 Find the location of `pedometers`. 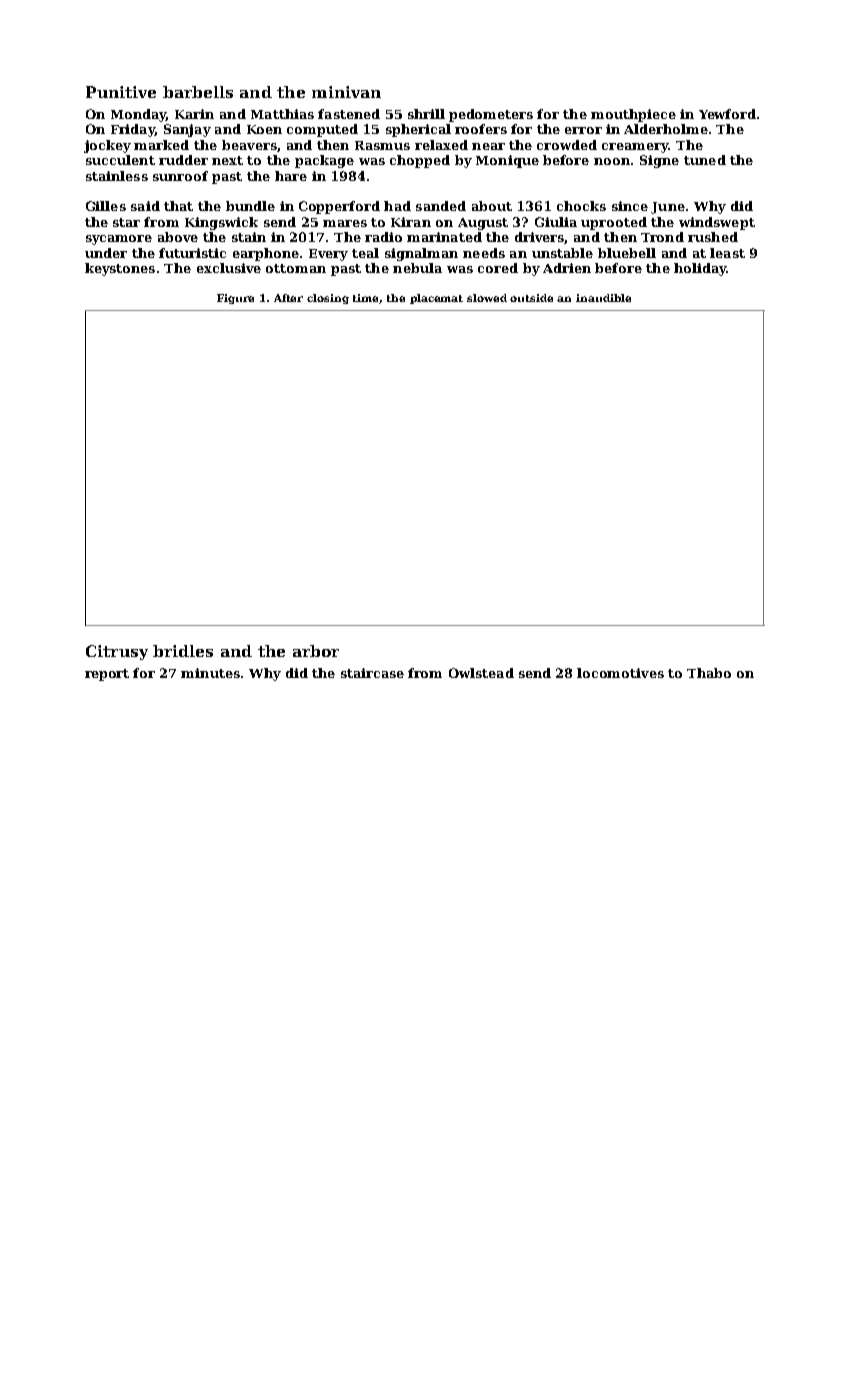

pedometers is located at coordinates (491, 115).
